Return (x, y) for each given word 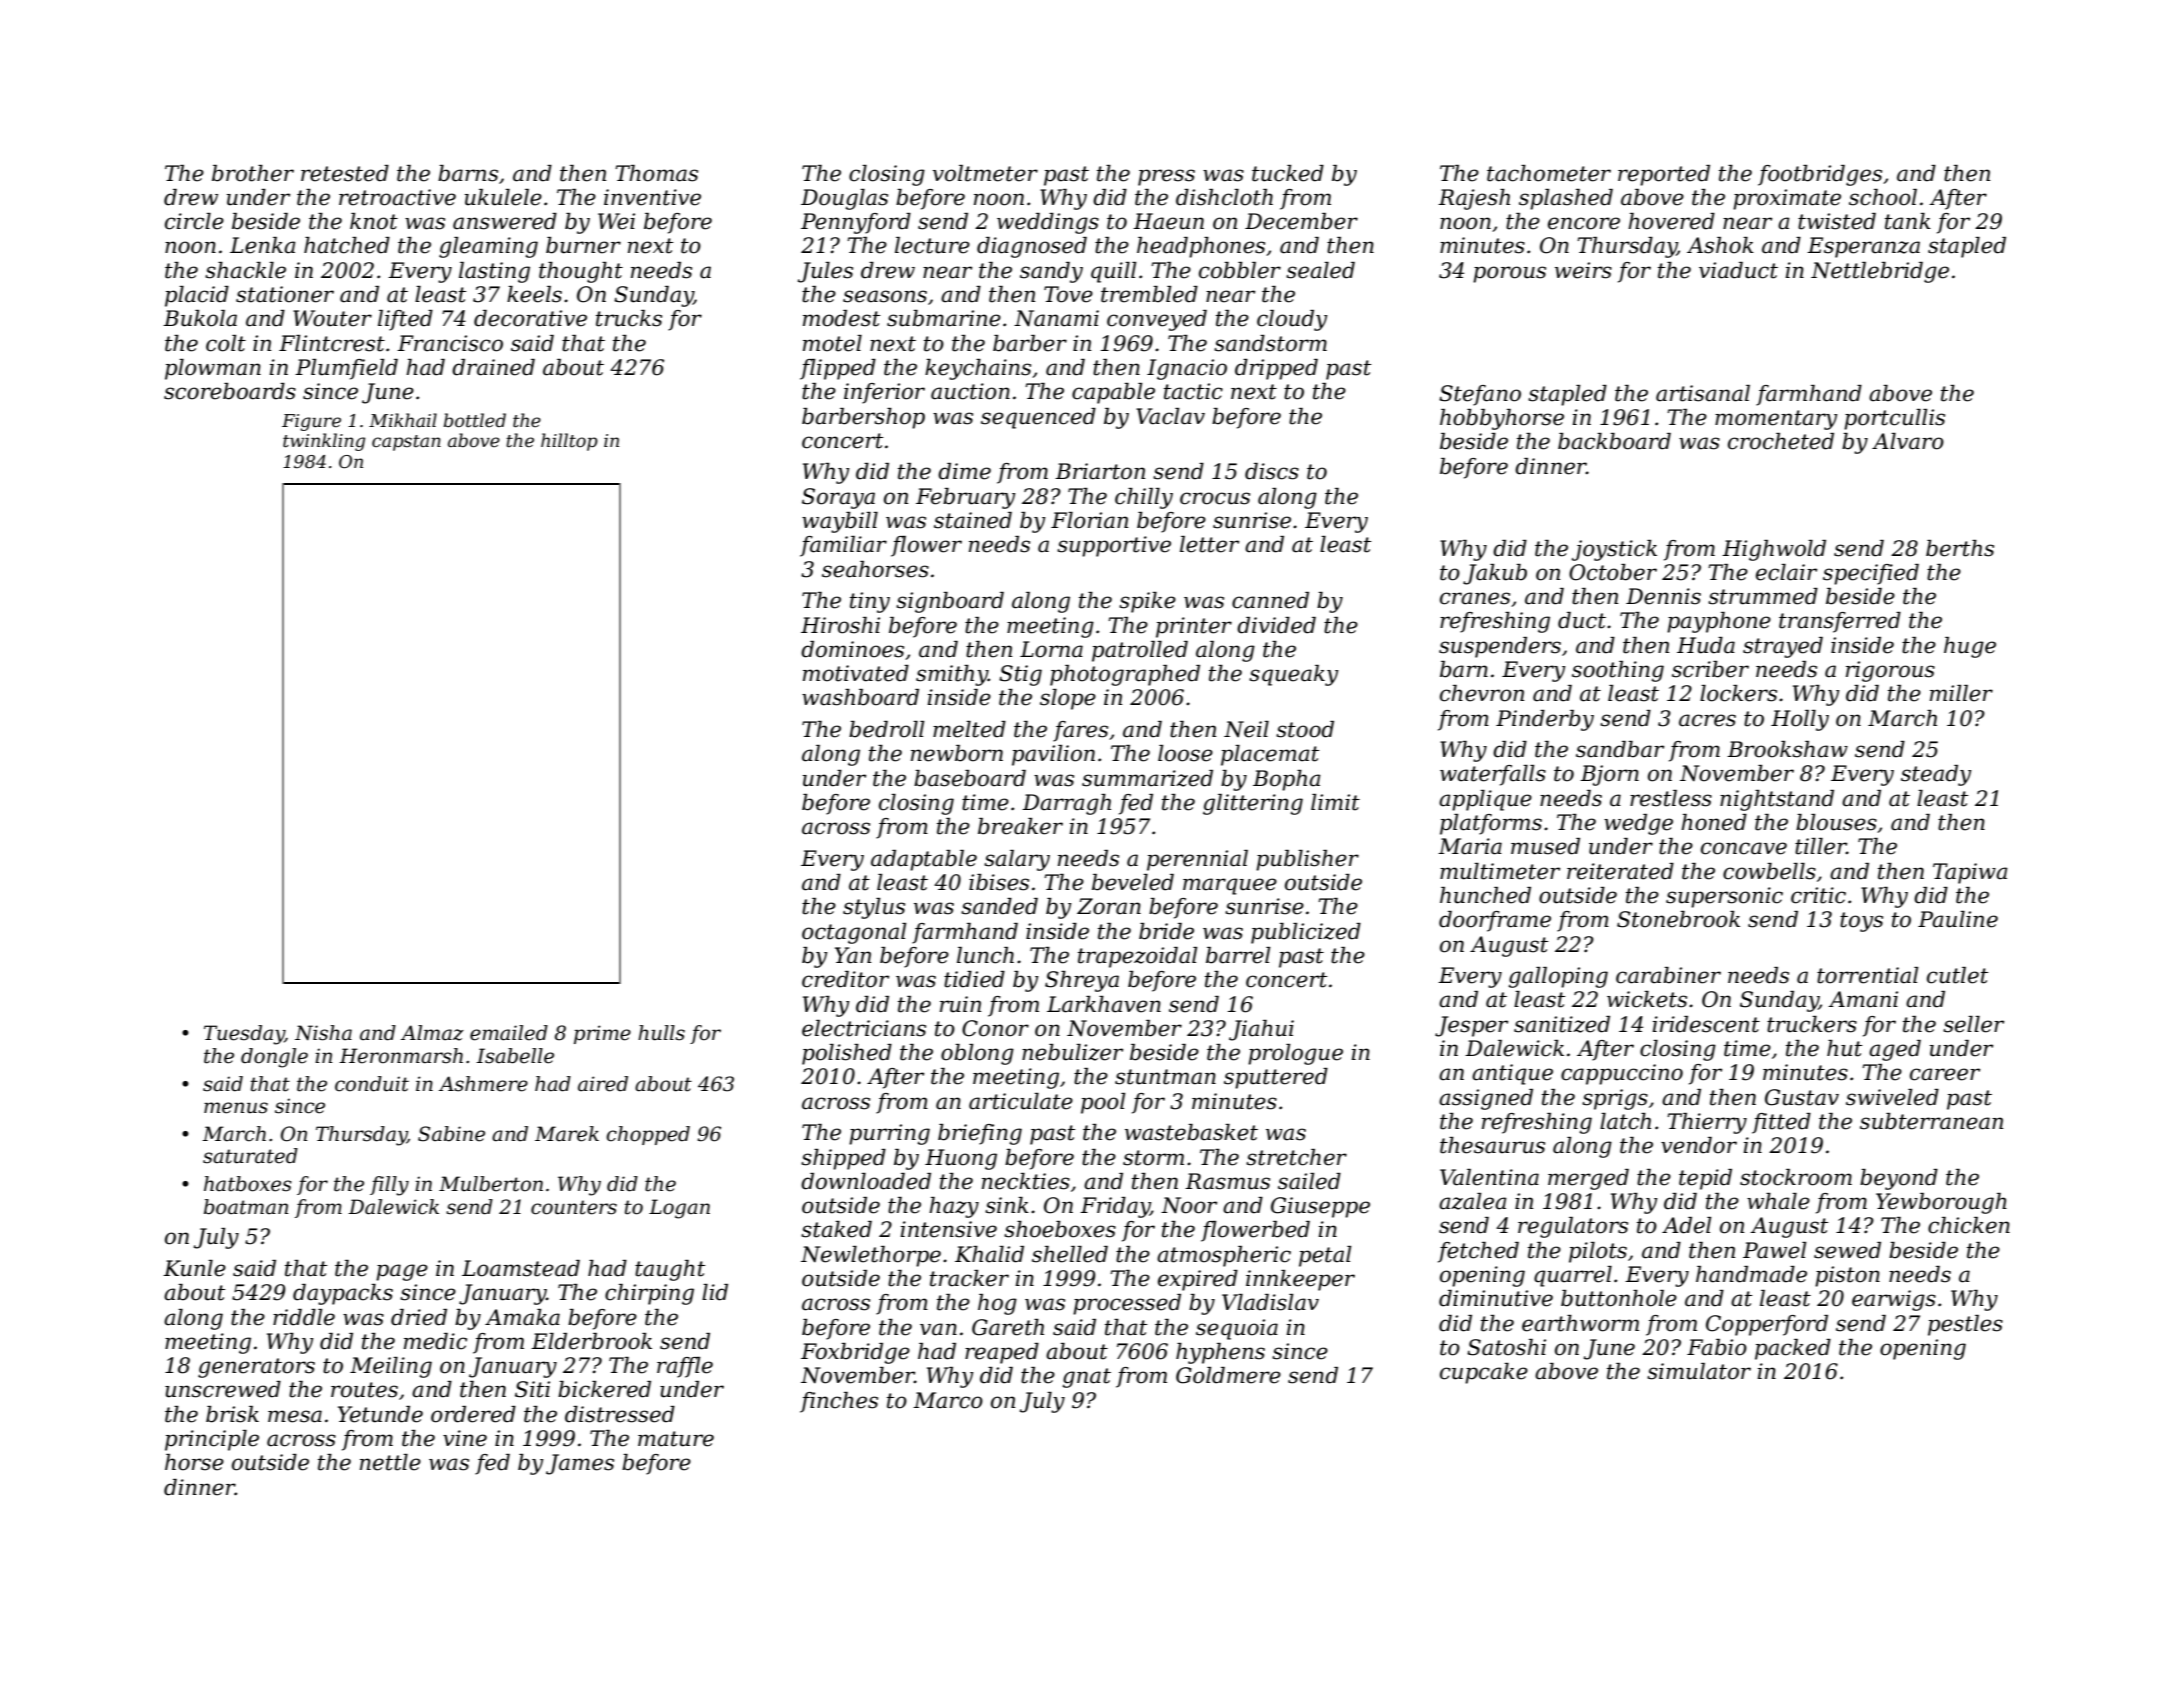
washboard (860, 697)
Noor (1189, 1205)
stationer (285, 294)
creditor (845, 979)
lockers (1738, 693)
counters (574, 1207)
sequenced (1038, 418)
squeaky (1294, 675)
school (1883, 197)
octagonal (854, 933)
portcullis (1894, 419)
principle (212, 1440)
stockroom (1796, 1177)
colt (226, 343)
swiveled (1892, 1097)
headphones (1201, 247)
